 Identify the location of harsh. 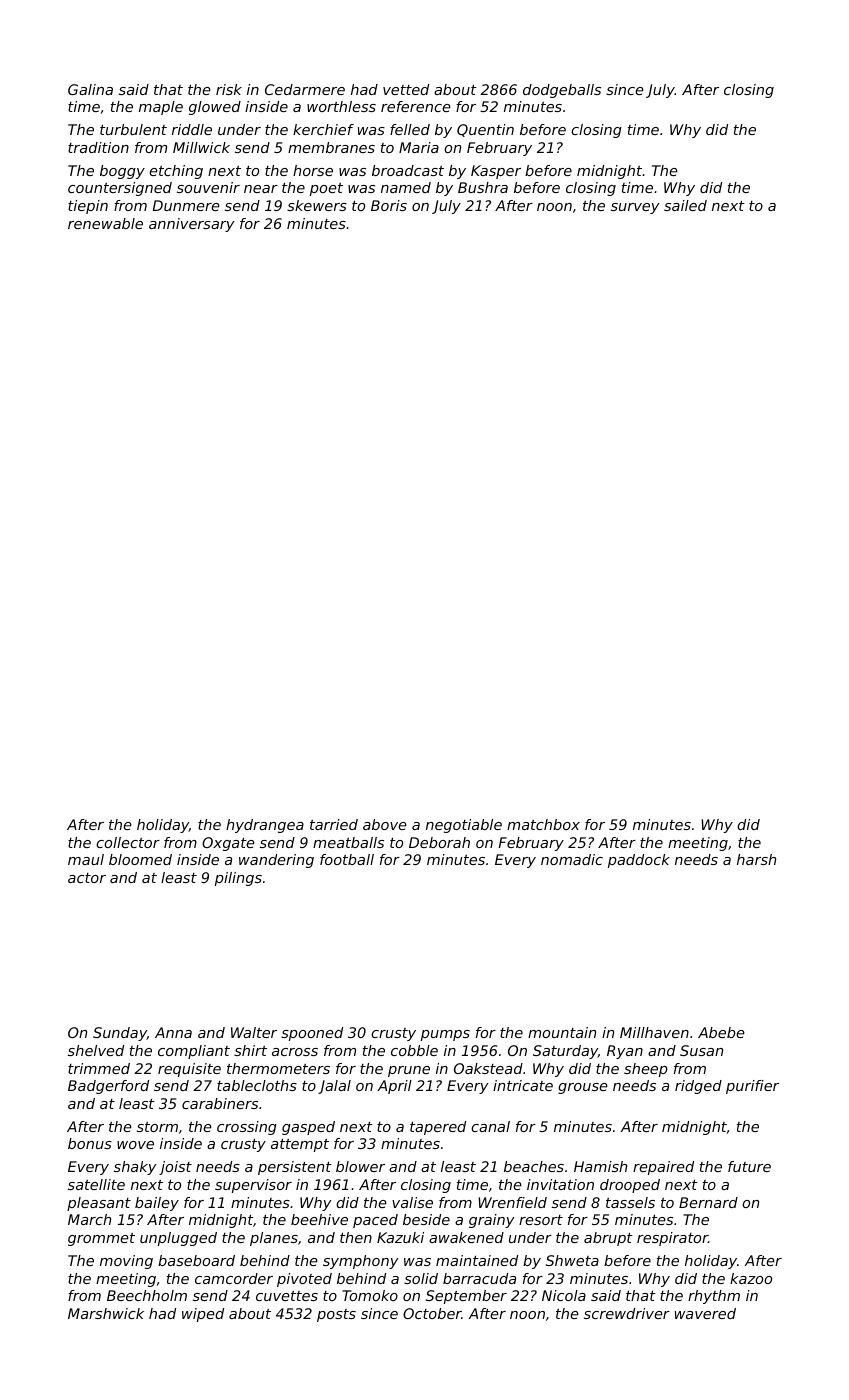
(756, 859).
